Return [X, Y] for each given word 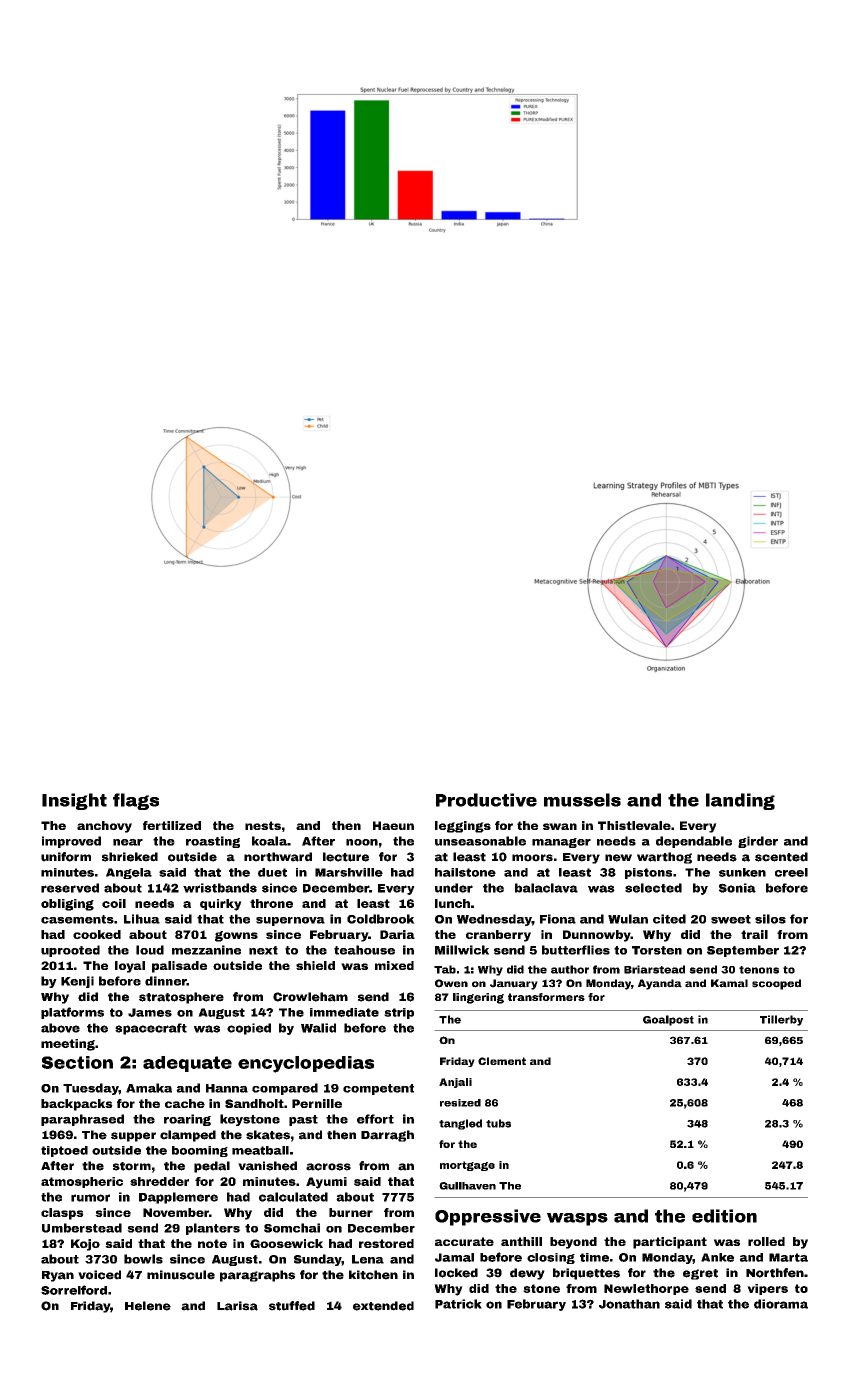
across [328, 1167]
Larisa [237, 1306]
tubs [498, 1123]
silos [770, 919]
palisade [179, 967]
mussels [582, 800]
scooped [776, 984]
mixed [394, 965]
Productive [486, 800]
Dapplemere [178, 1198]
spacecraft [151, 1029]
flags [136, 801]
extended [383, 1306]
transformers [546, 997]
